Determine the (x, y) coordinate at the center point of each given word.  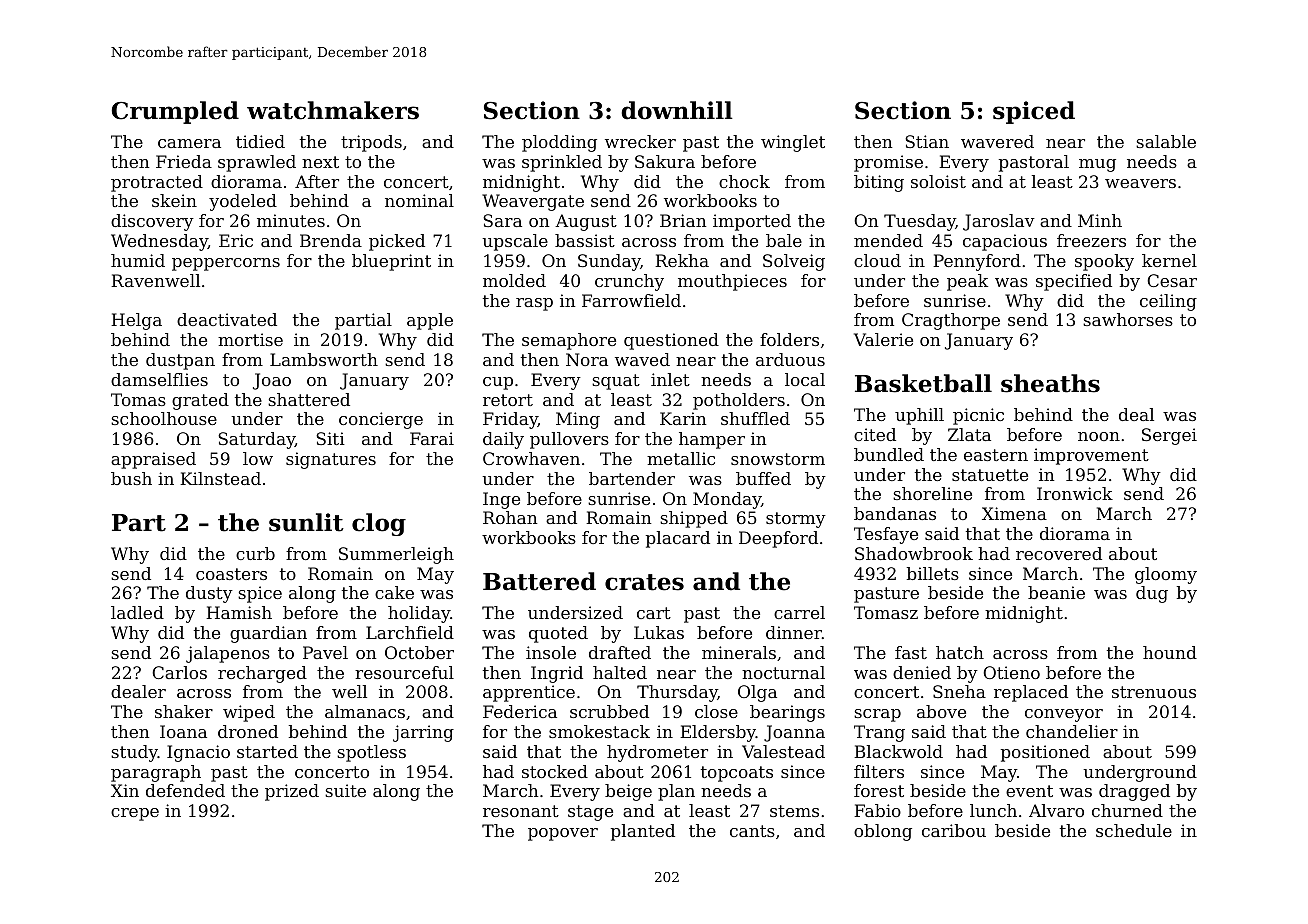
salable (1166, 141)
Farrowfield (631, 300)
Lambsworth (324, 359)
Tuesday (920, 222)
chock (744, 181)
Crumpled (175, 112)
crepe (135, 814)
